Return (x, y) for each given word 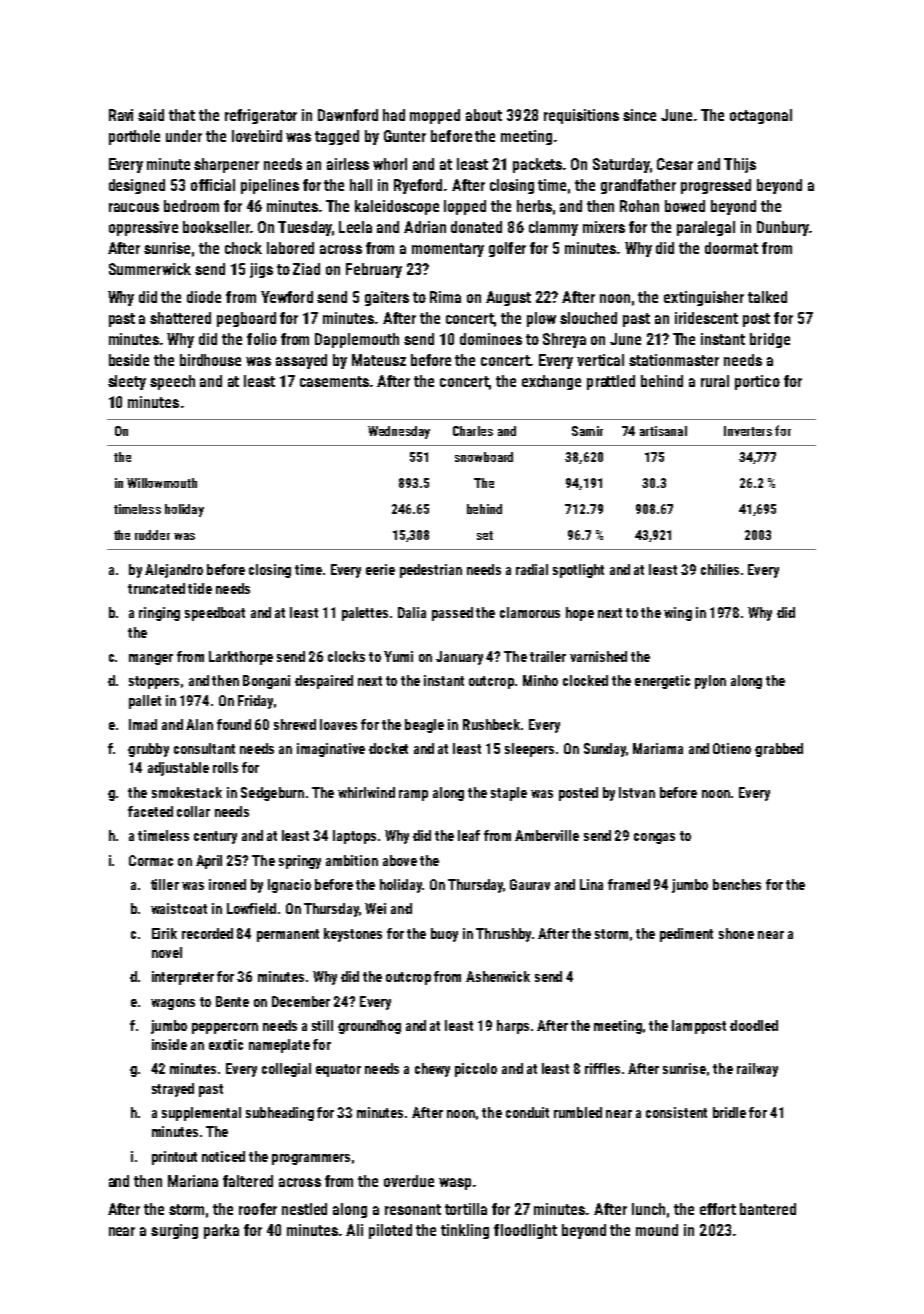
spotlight (578, 571)
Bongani (266, 682)
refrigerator (261, 116)
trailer (548, 656)
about (484, 115)
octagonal (761, 116)
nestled (304, 1209)
